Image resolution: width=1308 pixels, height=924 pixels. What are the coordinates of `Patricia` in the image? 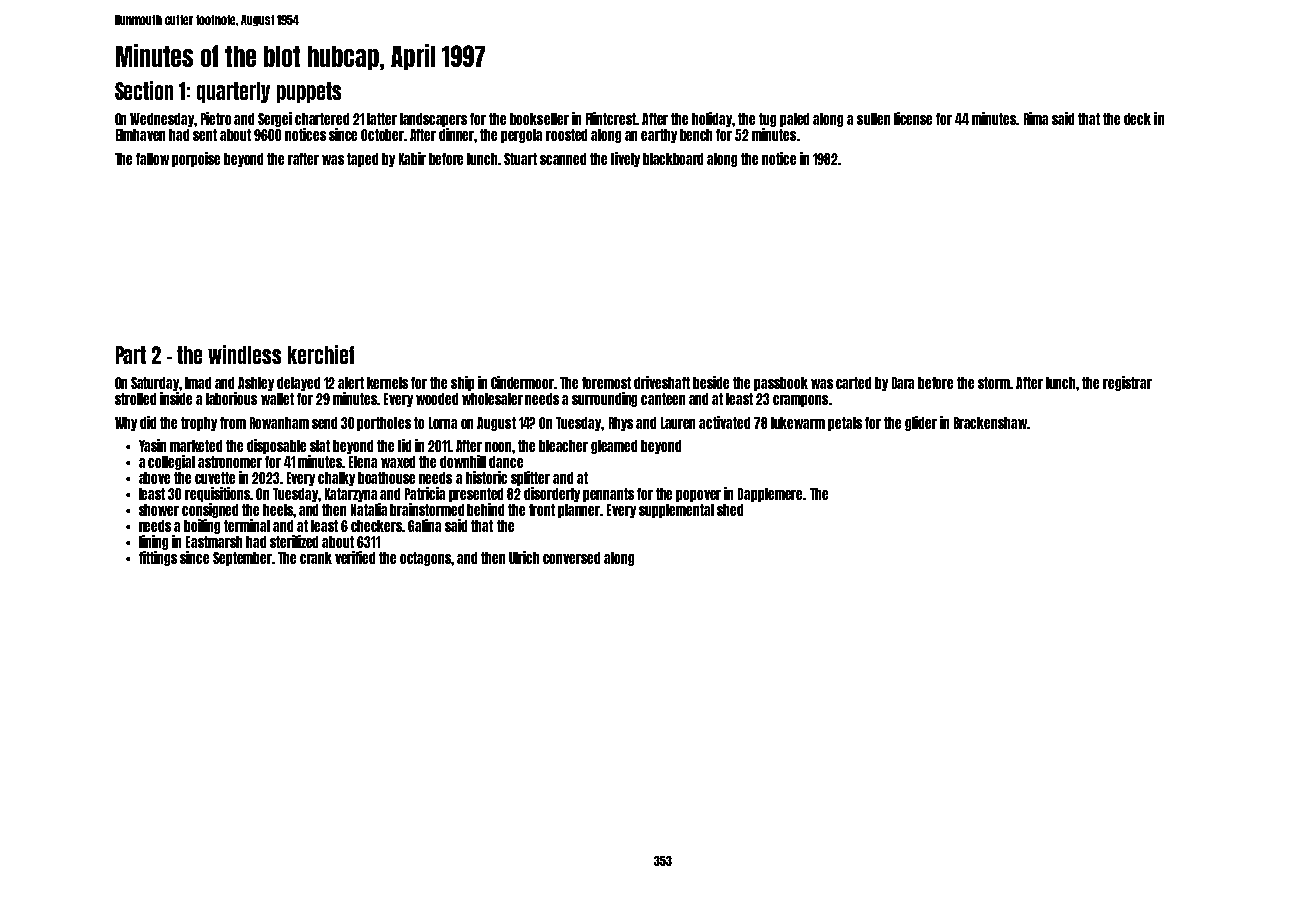 It's located at (425, 493).
